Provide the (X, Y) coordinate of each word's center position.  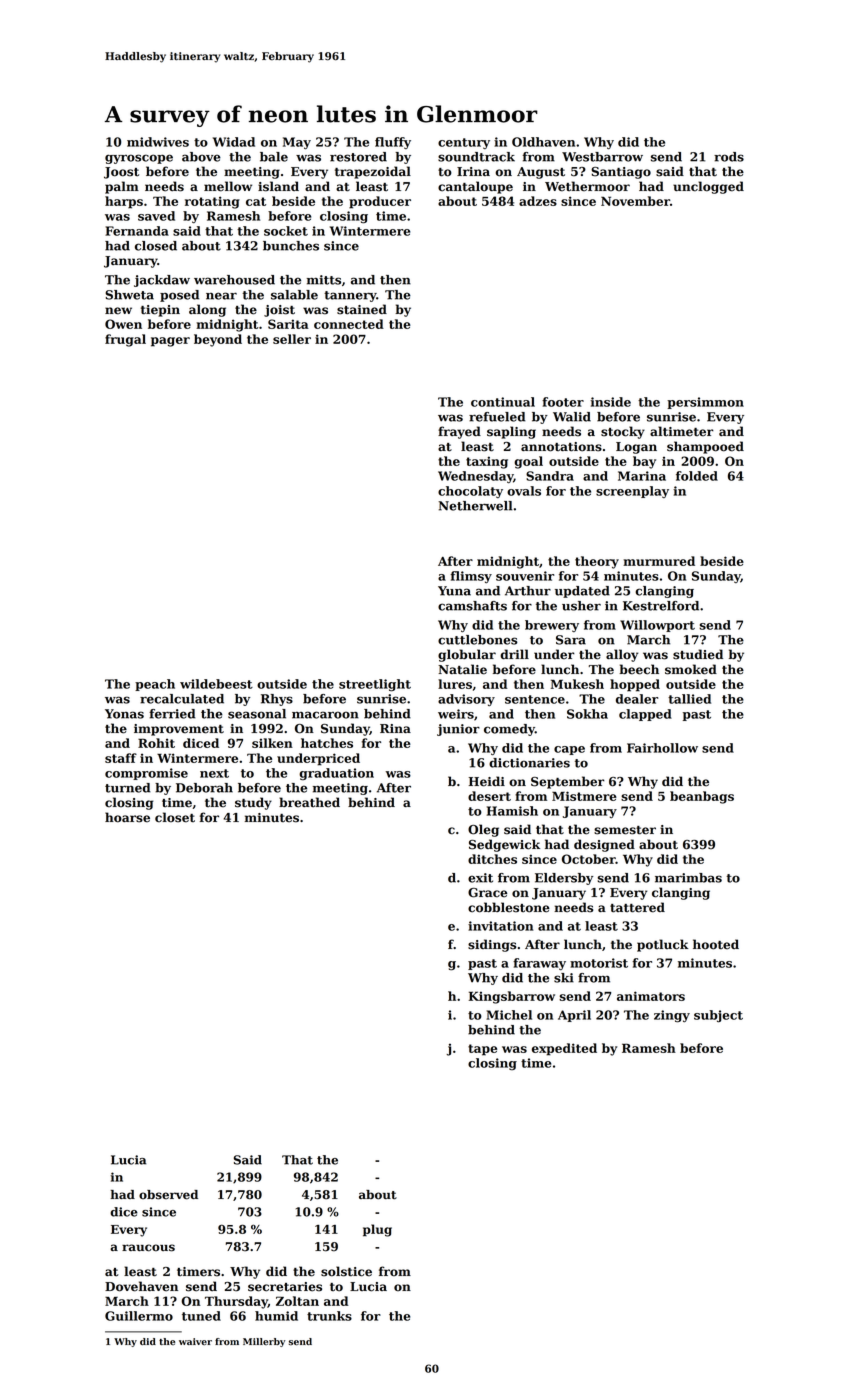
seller (292, 339)
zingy (672, 1016)
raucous (148, 1248)
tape (482, 1050)
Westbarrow (602, 157)
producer (380, 202)
